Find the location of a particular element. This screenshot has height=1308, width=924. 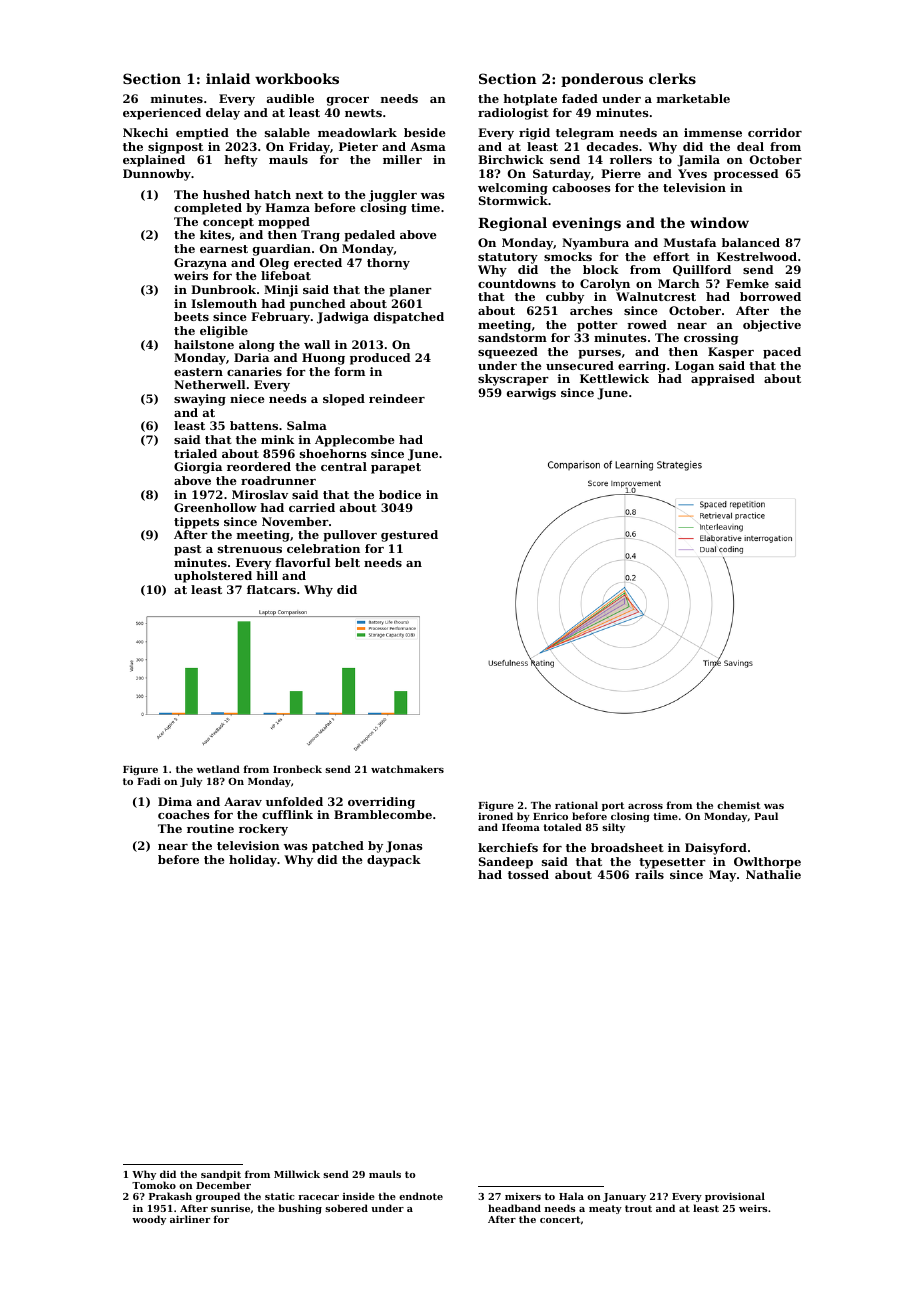

tossed is located at coordinates (528, 874).
